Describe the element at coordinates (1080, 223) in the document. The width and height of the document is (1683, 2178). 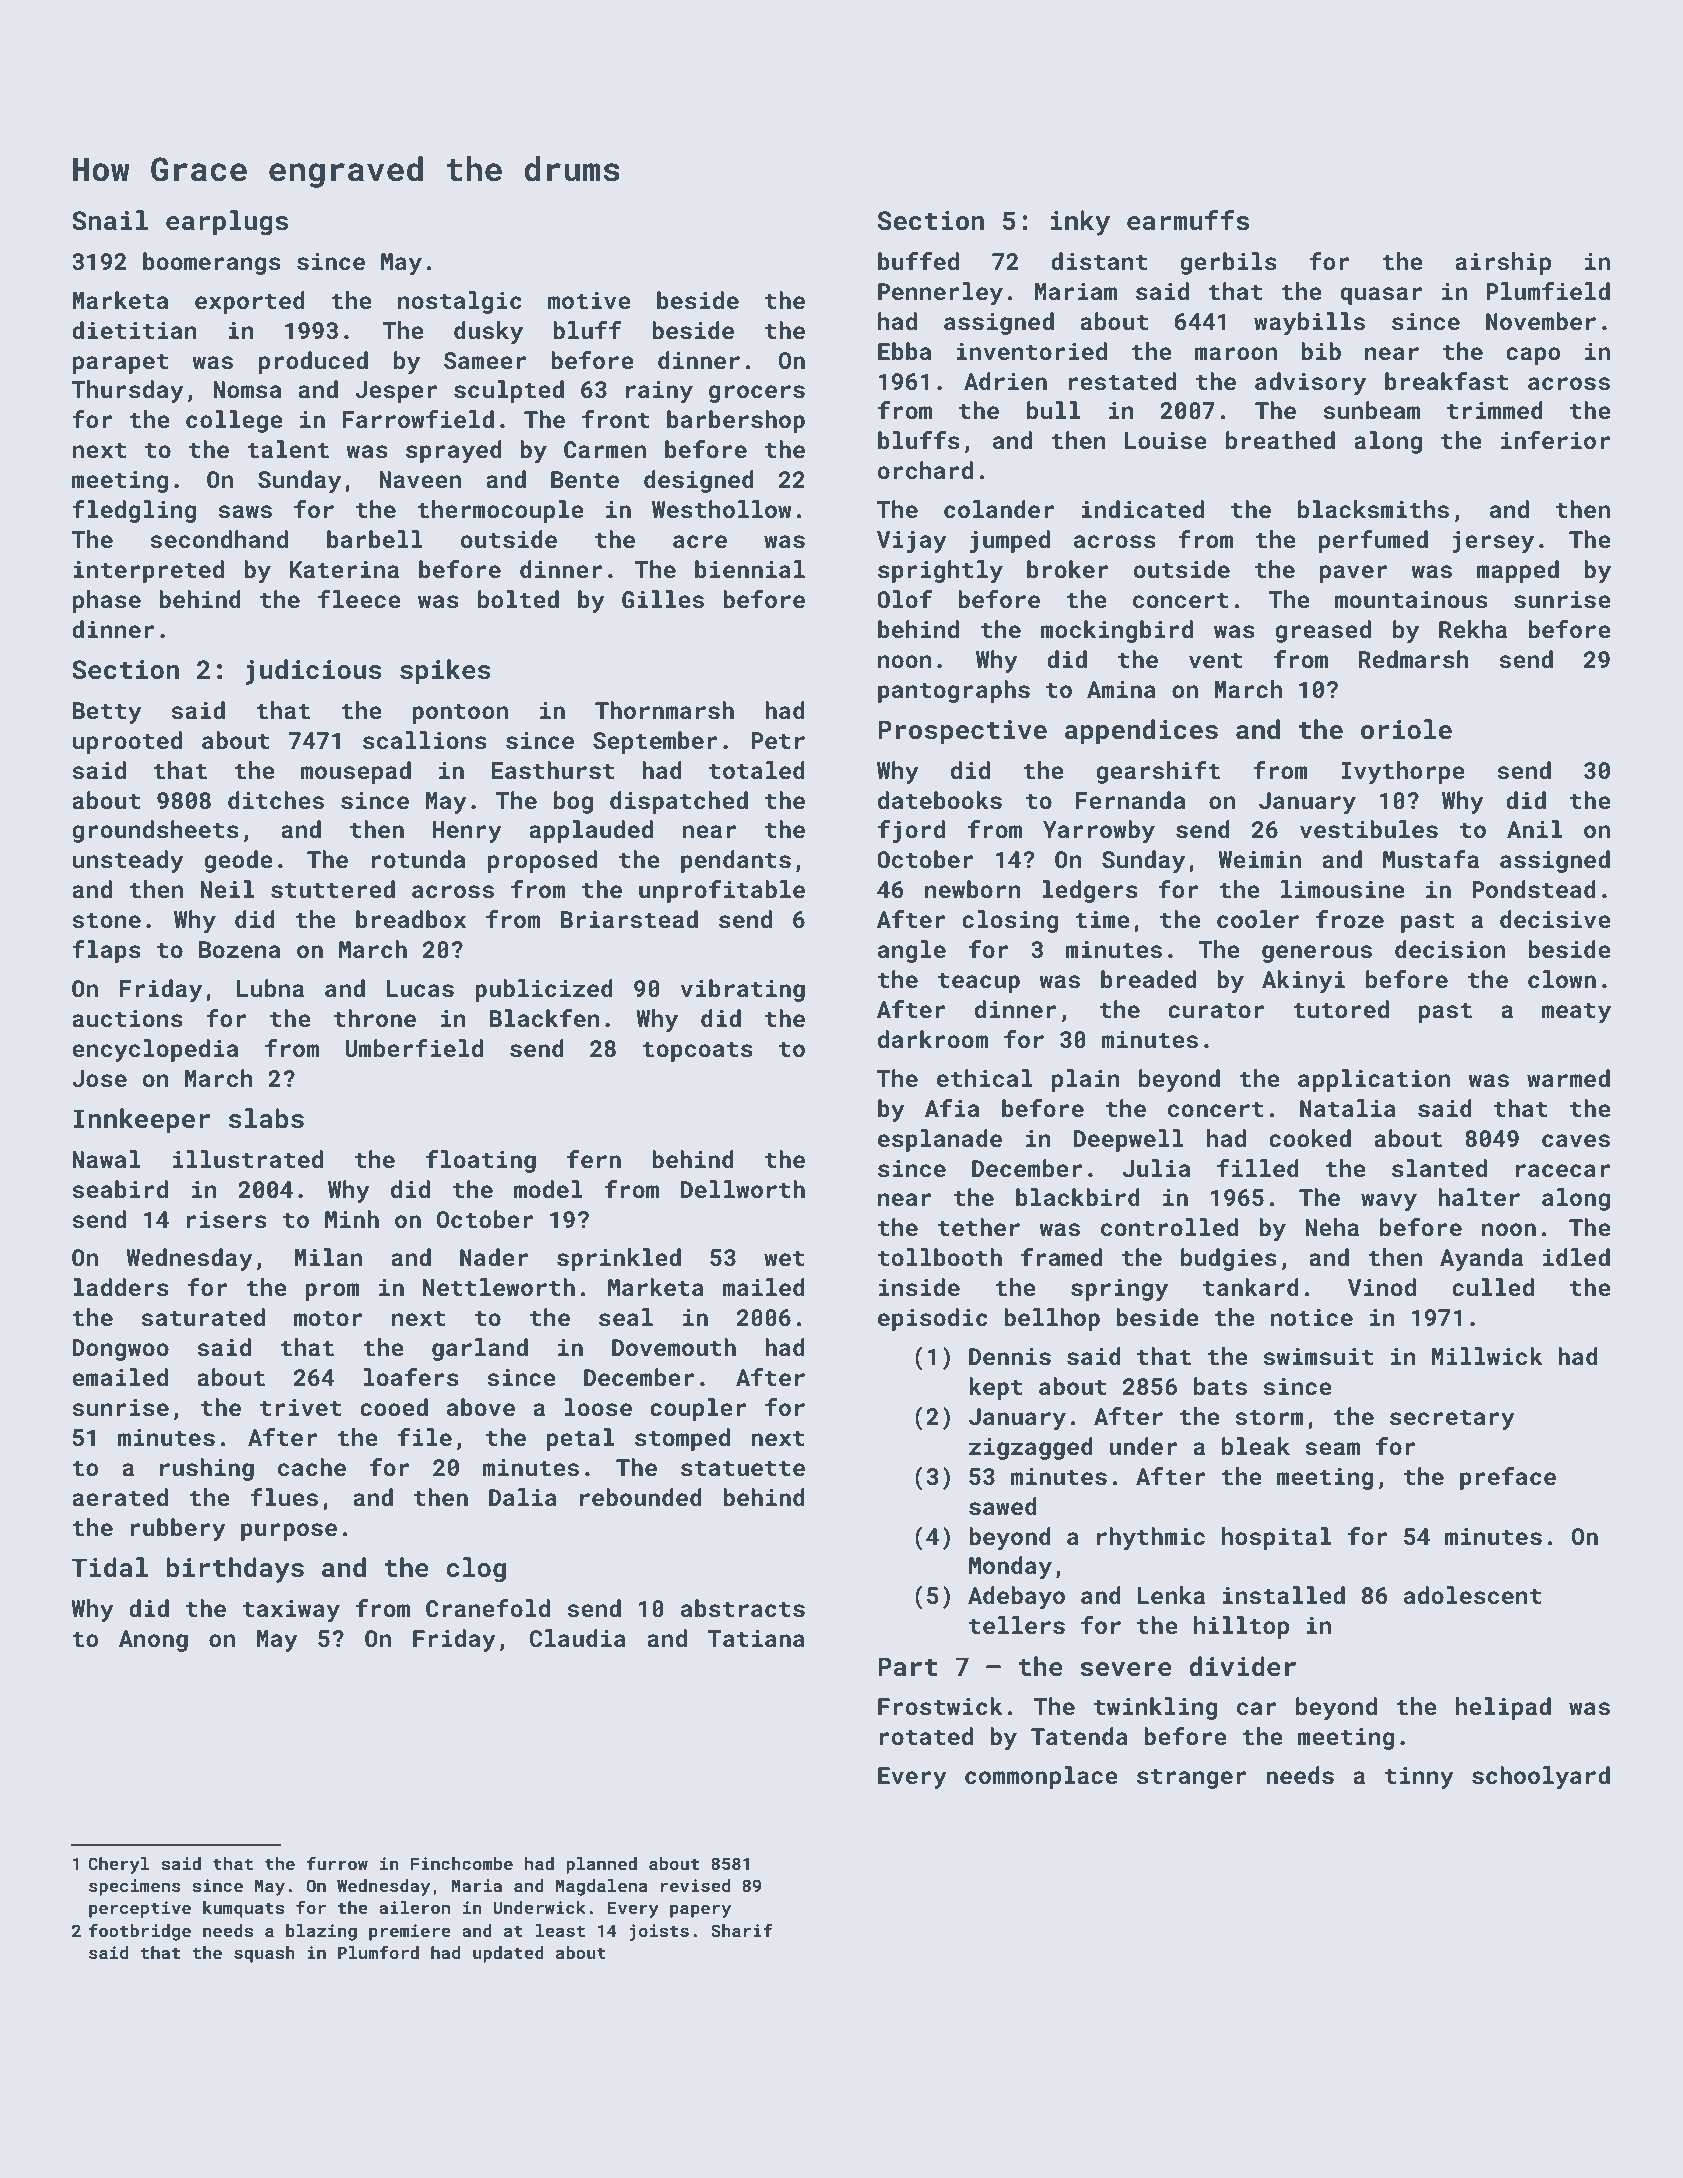
I see `inky` at that location.
